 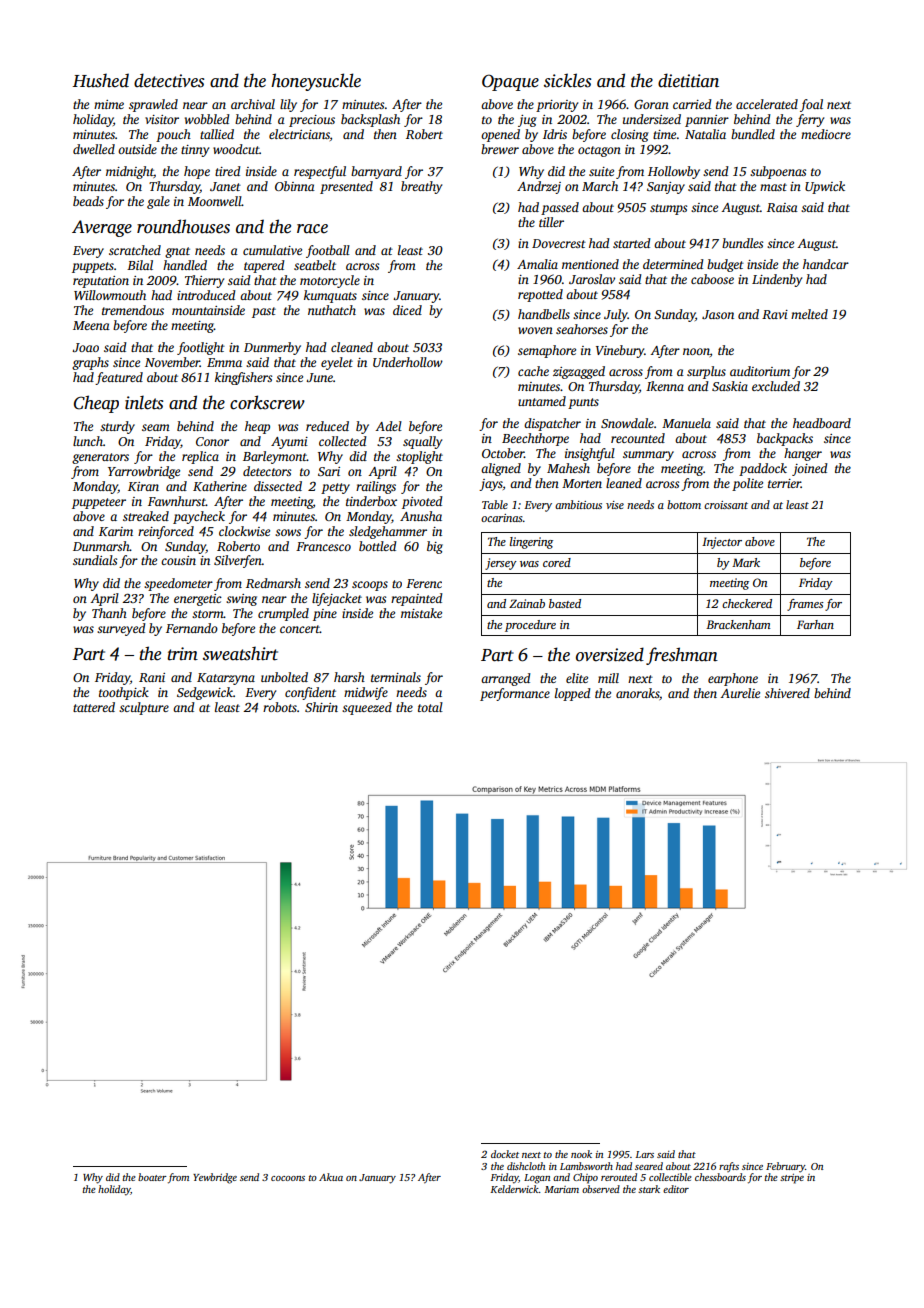 I want to click on Silverfen, so click(x=238, y=561).
